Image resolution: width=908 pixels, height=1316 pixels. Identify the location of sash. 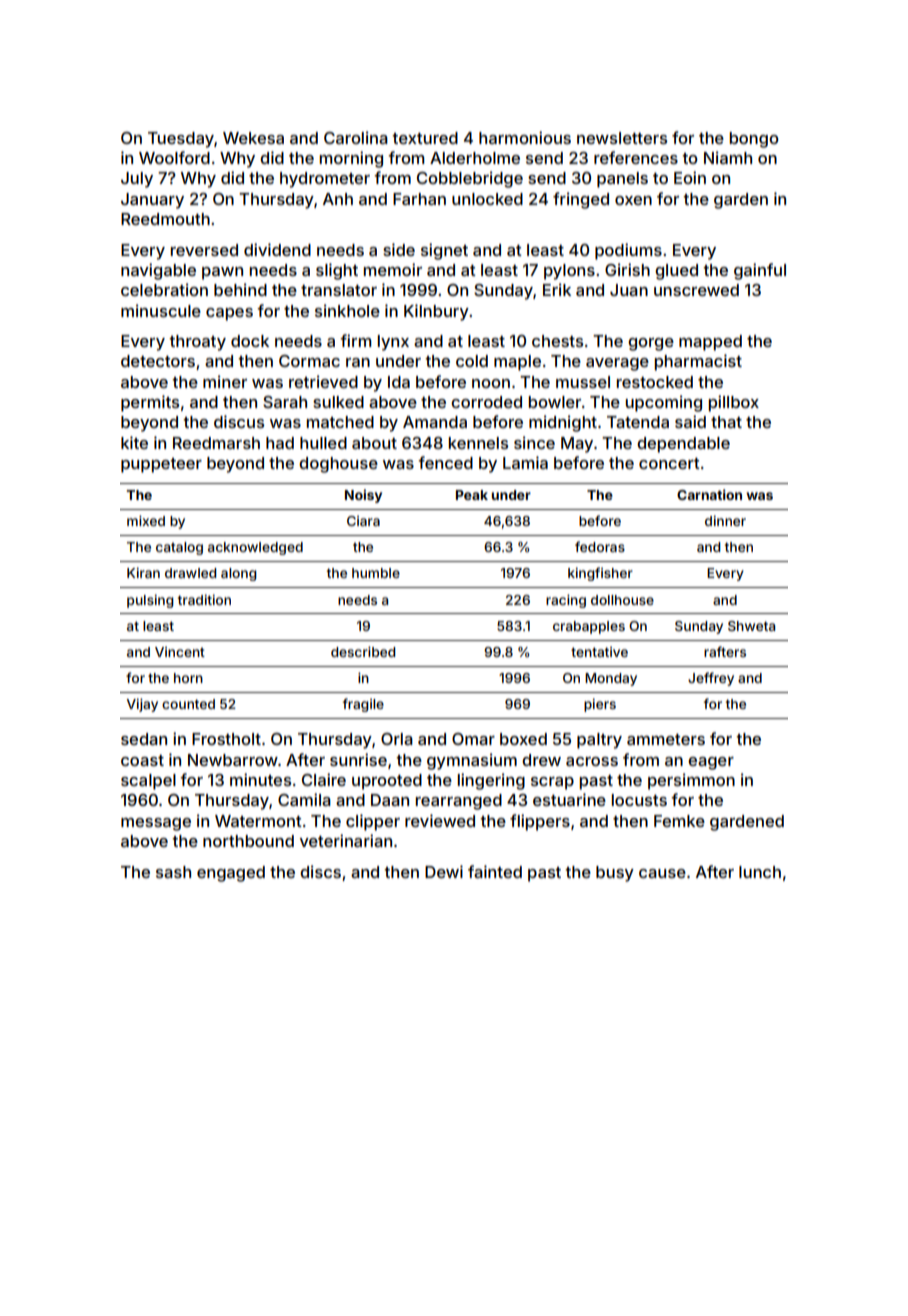
(173, 872).
